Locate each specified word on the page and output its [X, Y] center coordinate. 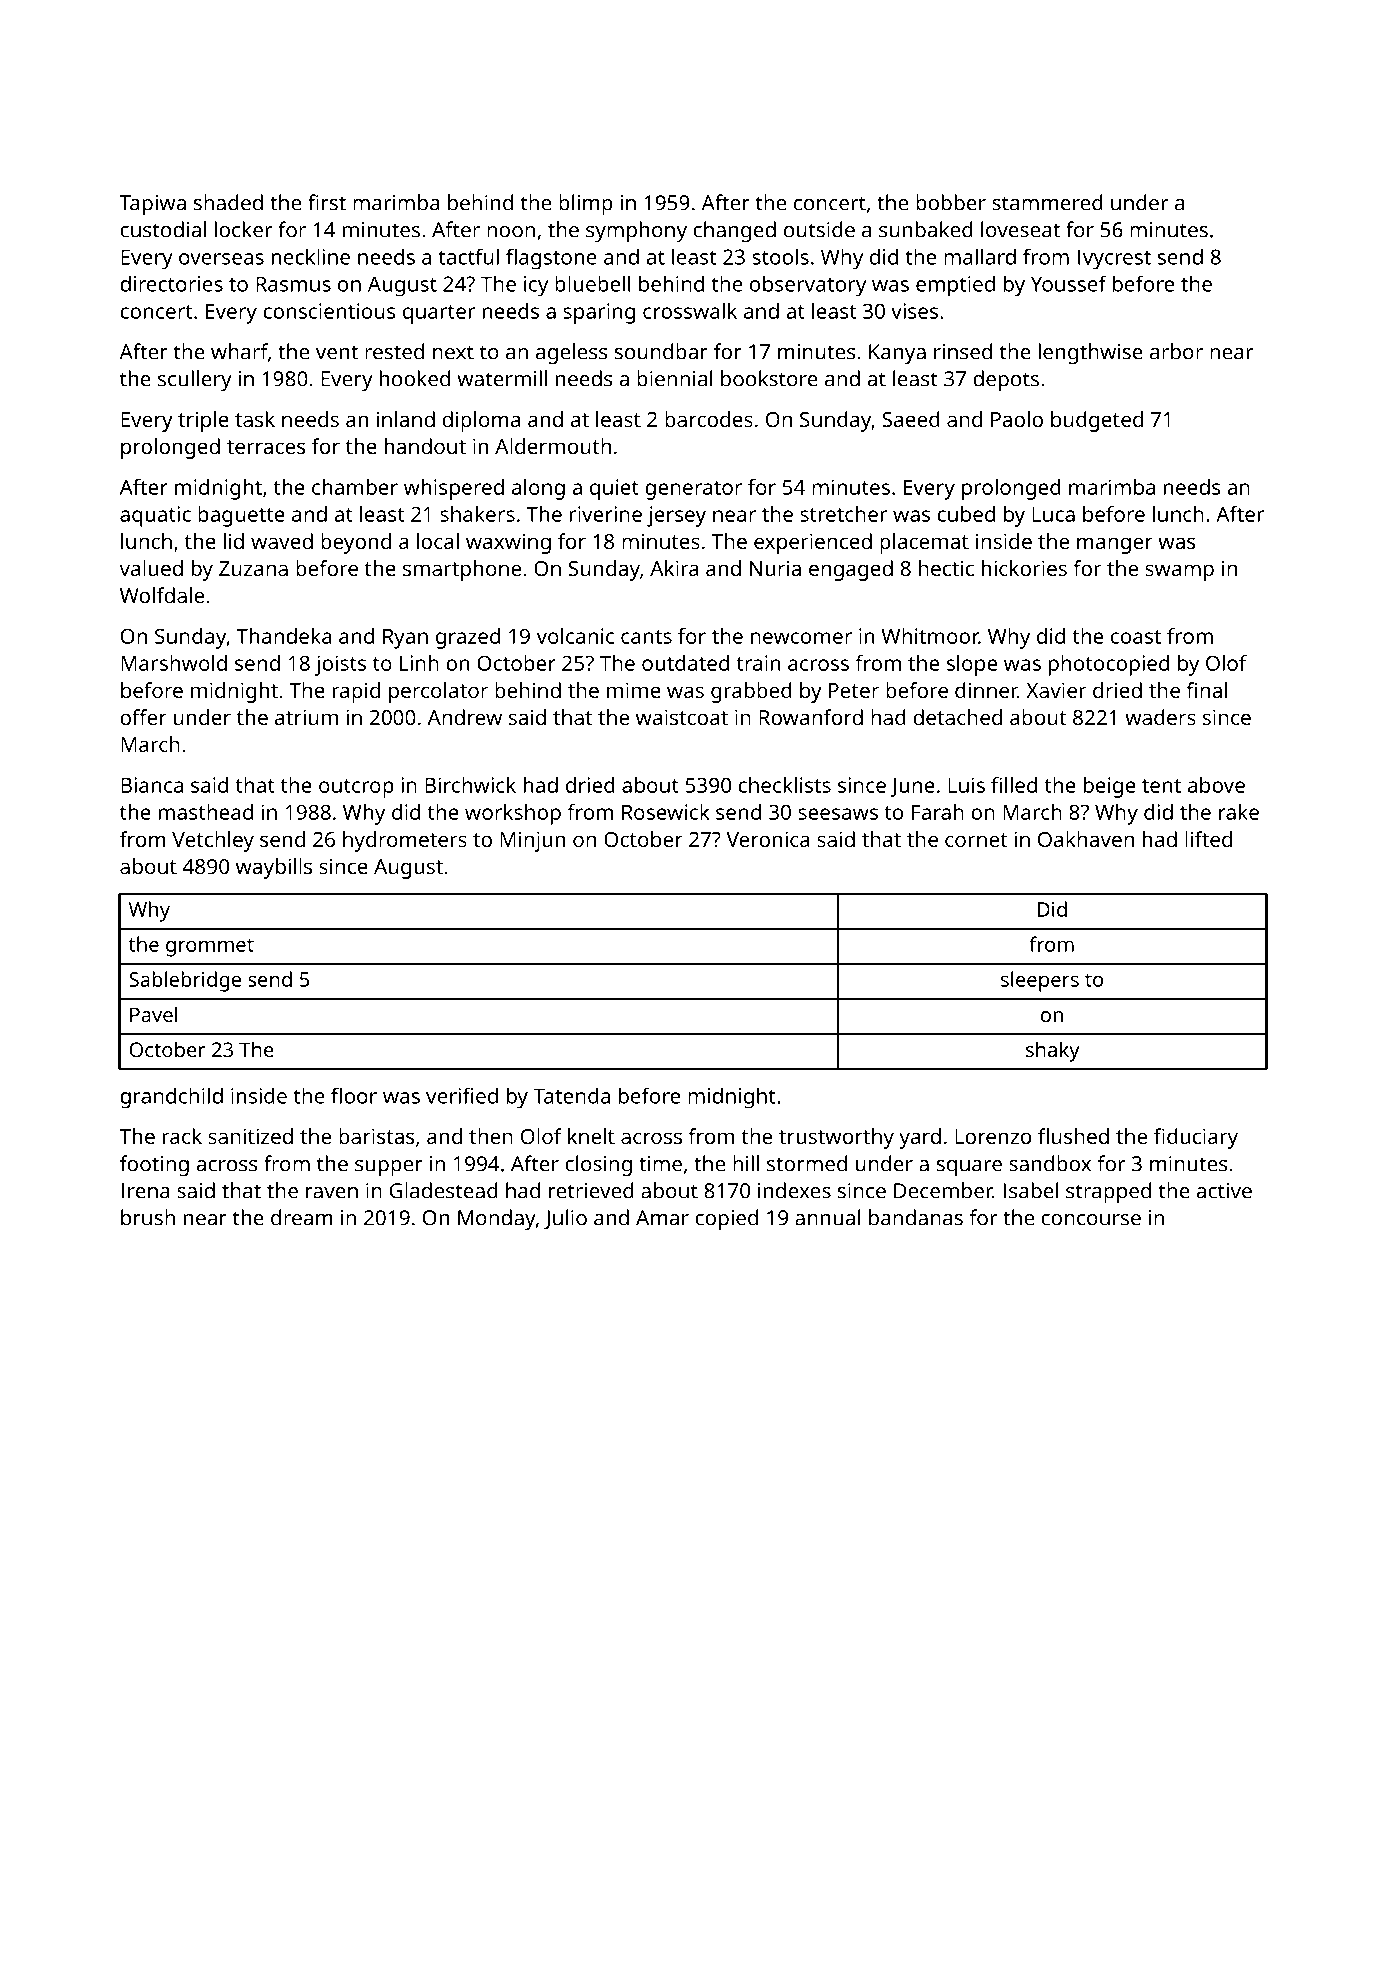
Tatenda [571, 1095]
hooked [415, 378]
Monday [497, 1219]
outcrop [356, 788]
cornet [976, 840]
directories [171, 283]
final [1206, 690]
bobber [951, 202]
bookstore [769, 378]
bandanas [916, 1217]
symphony [636, 231]
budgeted [1097, 421]
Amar [662, 1218]
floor [354, 1095]
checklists [784, 785]
